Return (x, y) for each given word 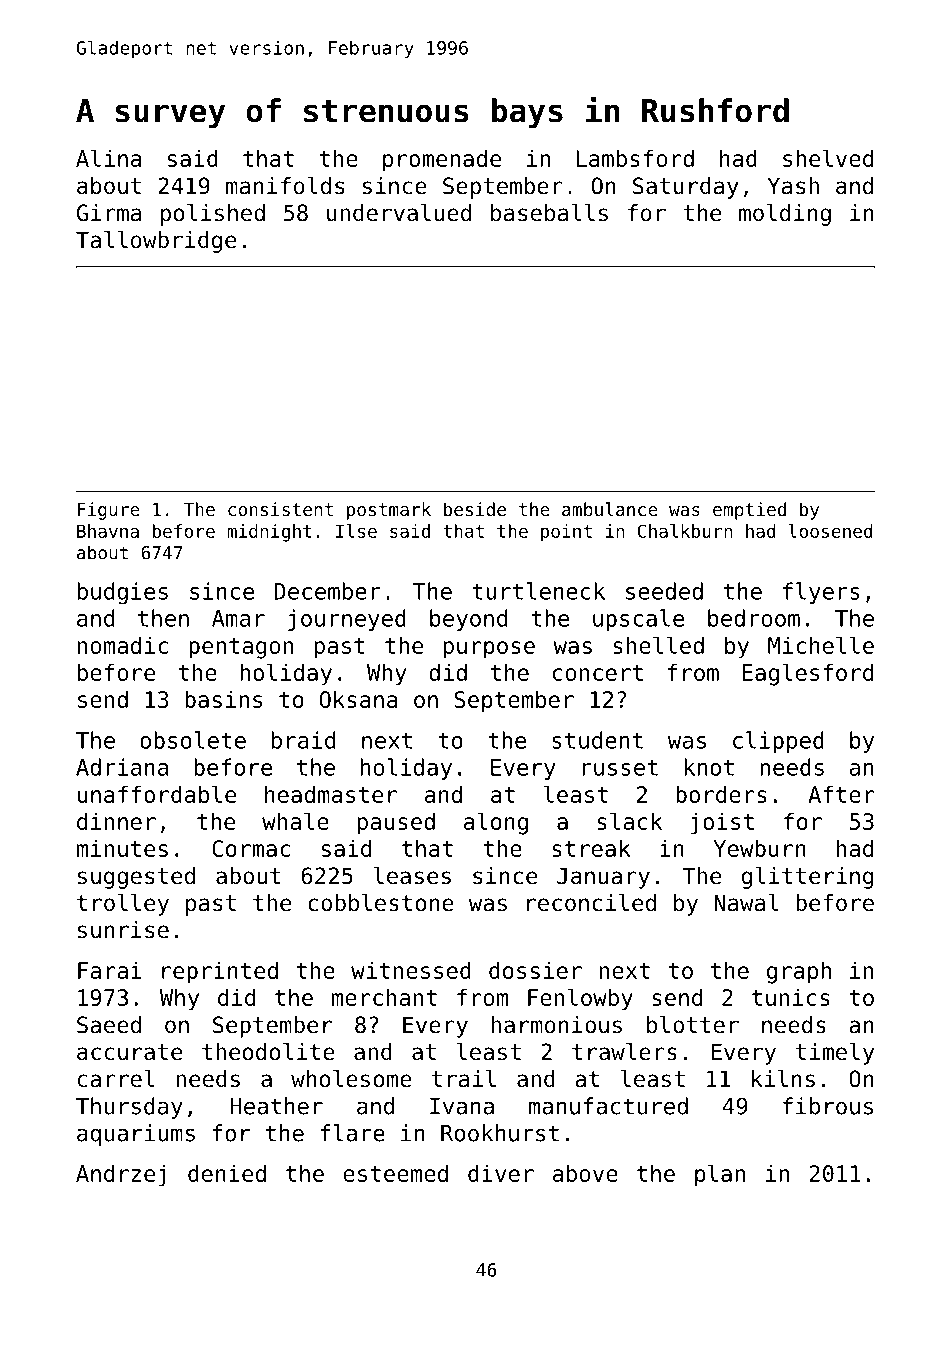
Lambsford (635, 158)
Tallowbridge (156, 242)
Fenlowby (580, 999)
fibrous (828, 1106)
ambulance (609, 509)
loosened (830, 531)
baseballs (549, 213)
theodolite (268, 1052)
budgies (123, 593)
